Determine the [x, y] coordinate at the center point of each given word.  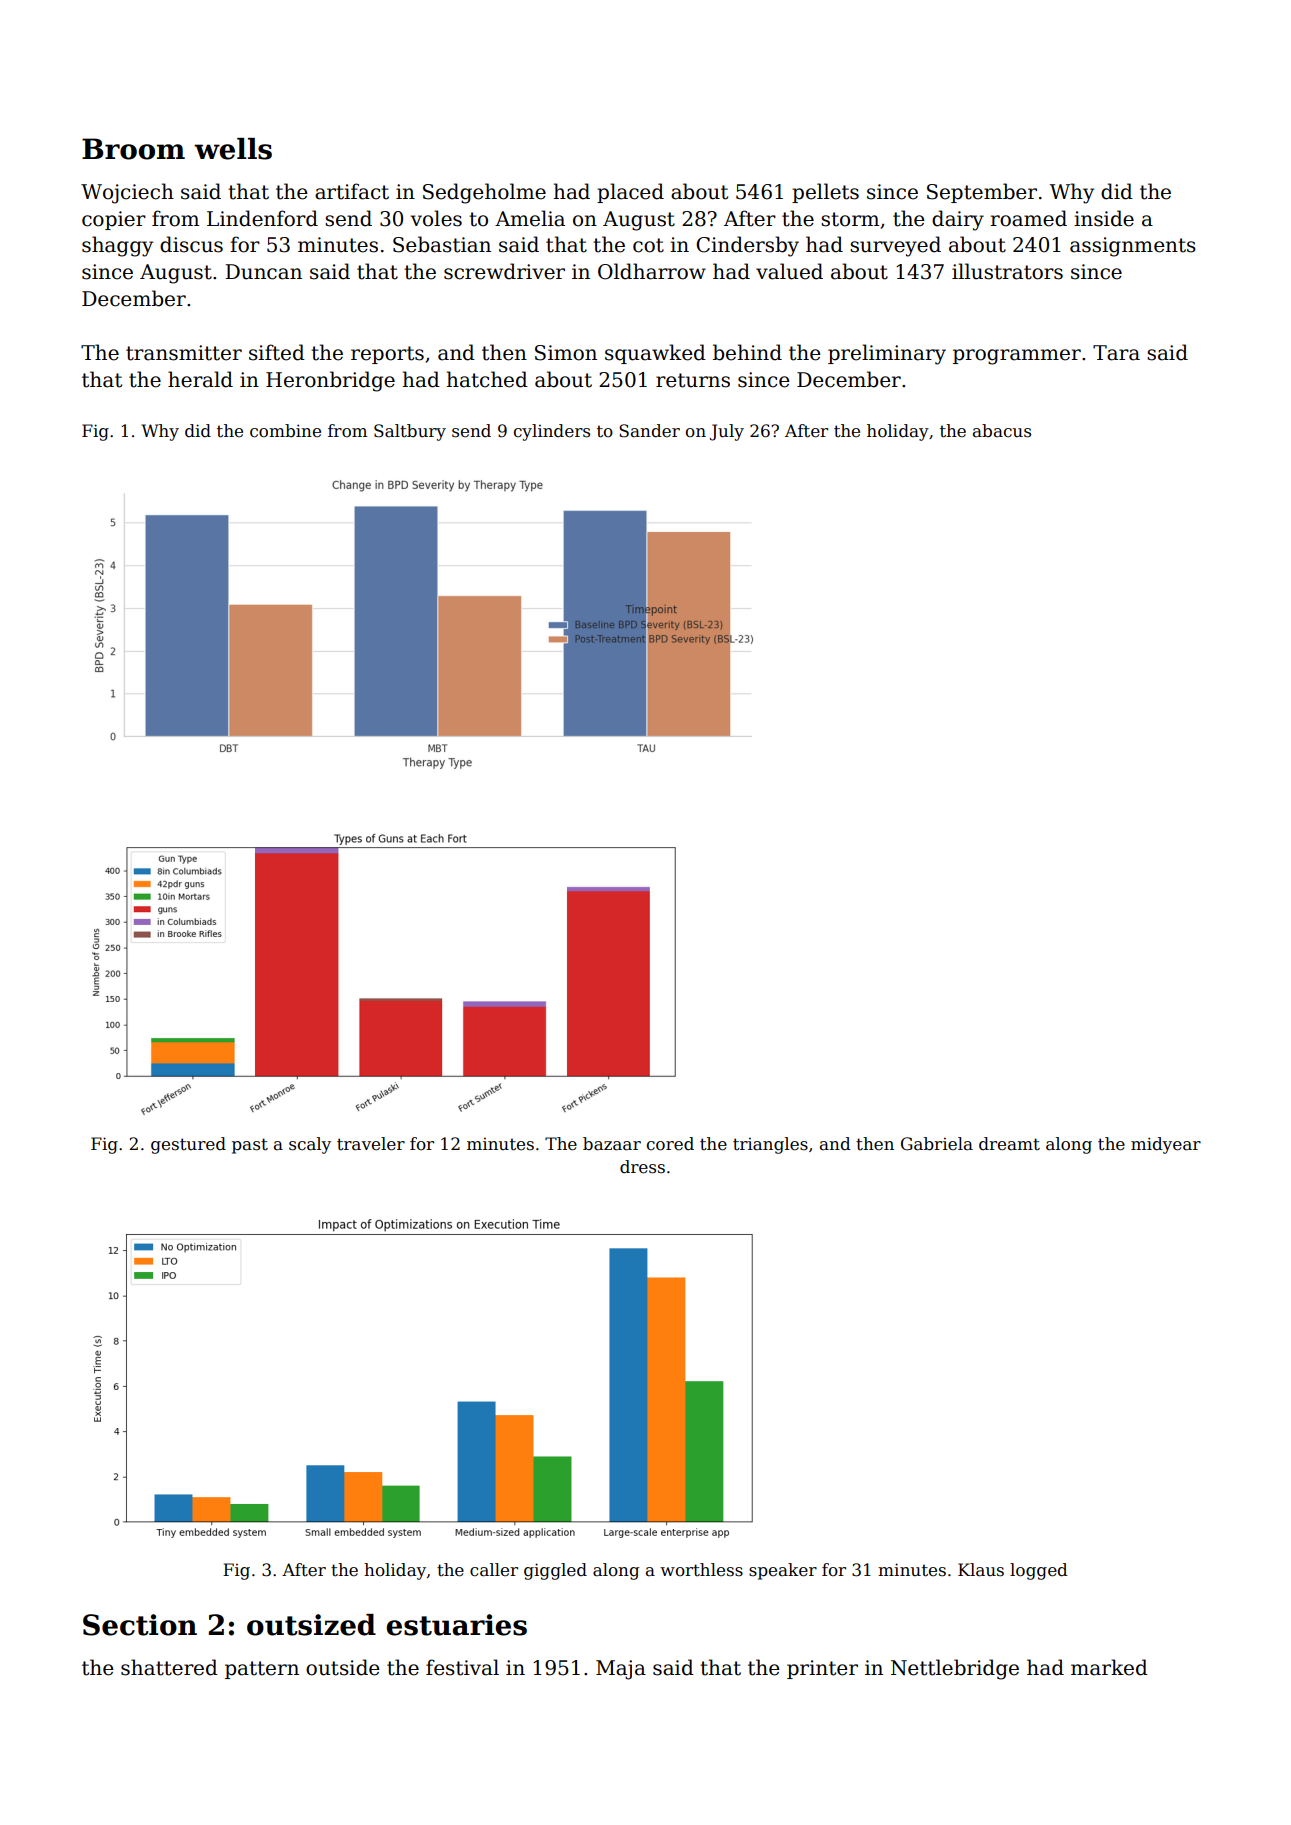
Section [140, 1625]
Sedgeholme [484, 193]
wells [233, 149]
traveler [371, 1144]
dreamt [1009, 1144]
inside [1104, 218]
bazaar [612, 1144]
